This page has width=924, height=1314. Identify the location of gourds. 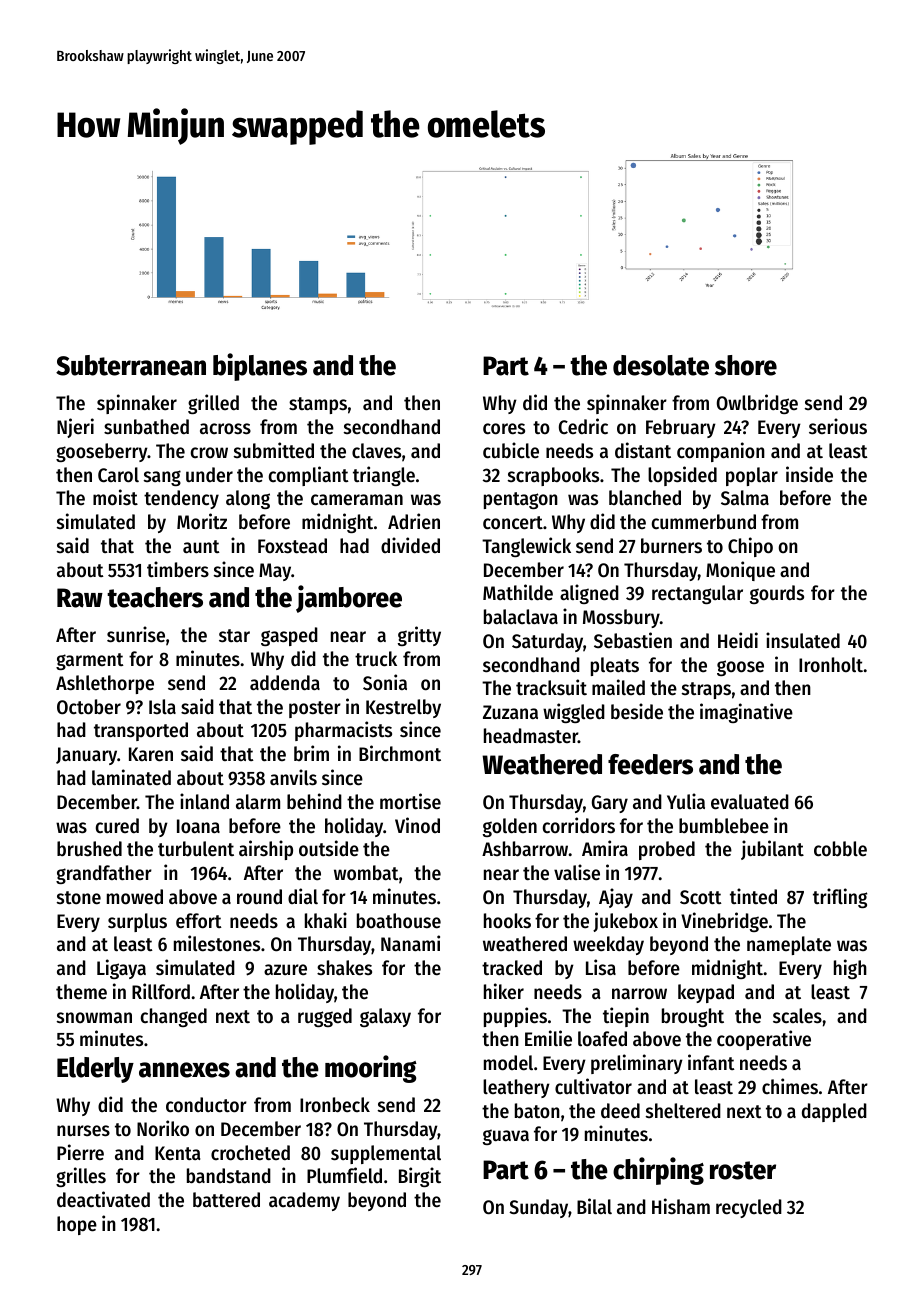
(777, 594).
